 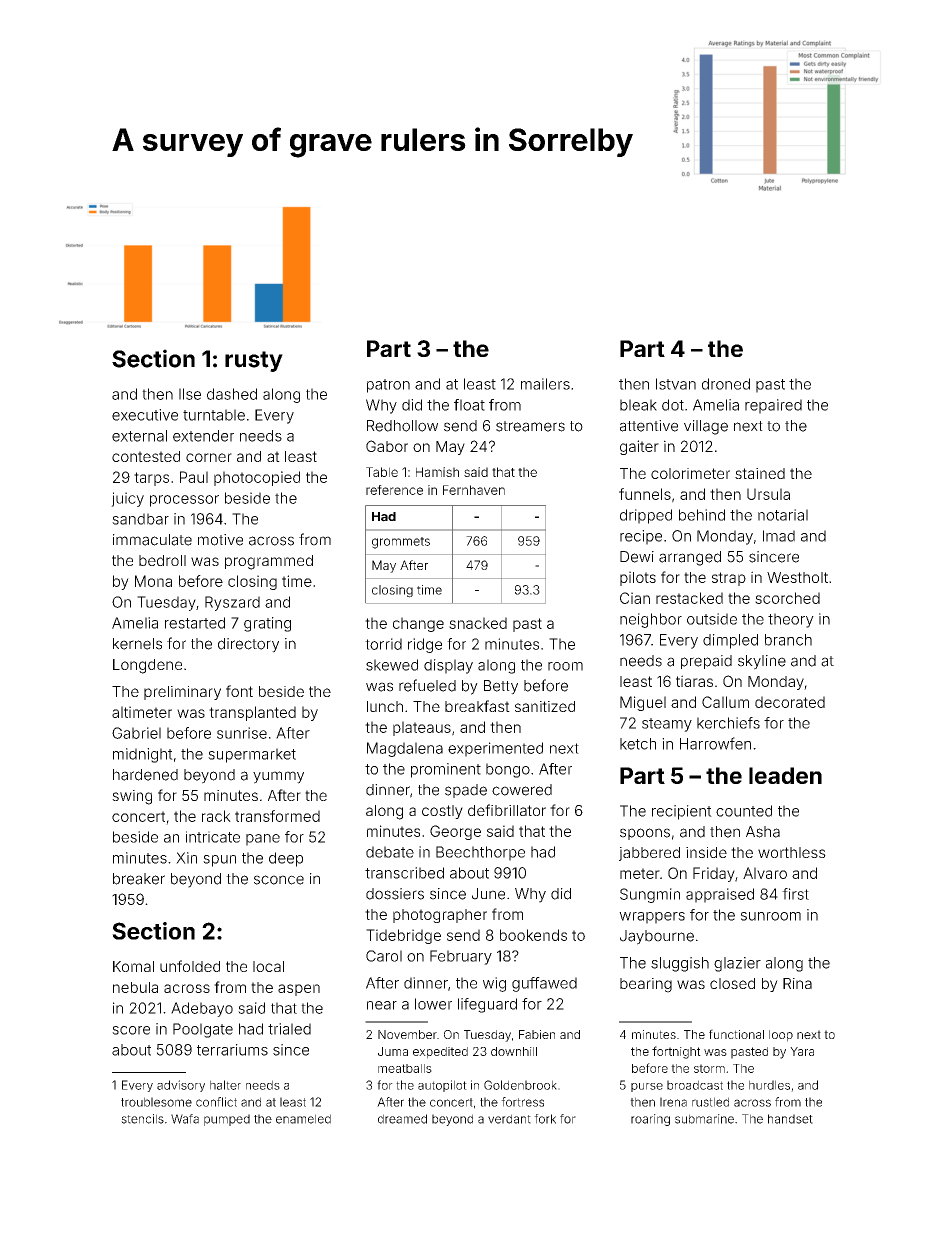 I want to click on skyline, so click(x=762, y=662).
